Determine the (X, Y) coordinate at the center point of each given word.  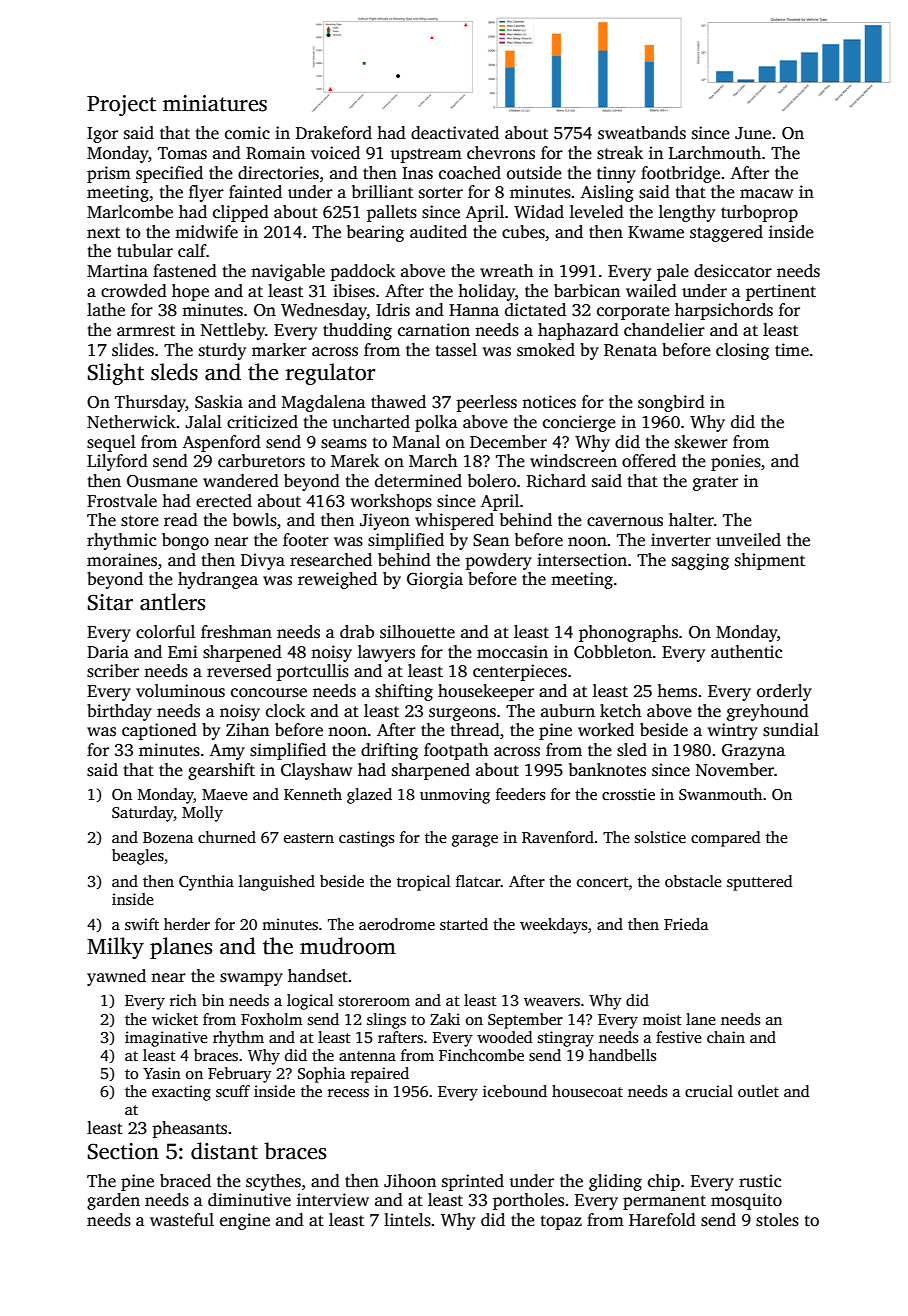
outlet (758, 1091)
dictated (535, 310)
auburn (568, 710)
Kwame (656, 232)
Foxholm (271, 1019)
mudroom (348, 946)
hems (677, 691)
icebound (515, 1091)
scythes (273, 1182)
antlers (172, 602)
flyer (206, 193)
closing (742, 351)
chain (726, 1037)
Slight (116, 374)
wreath (507, 270)
